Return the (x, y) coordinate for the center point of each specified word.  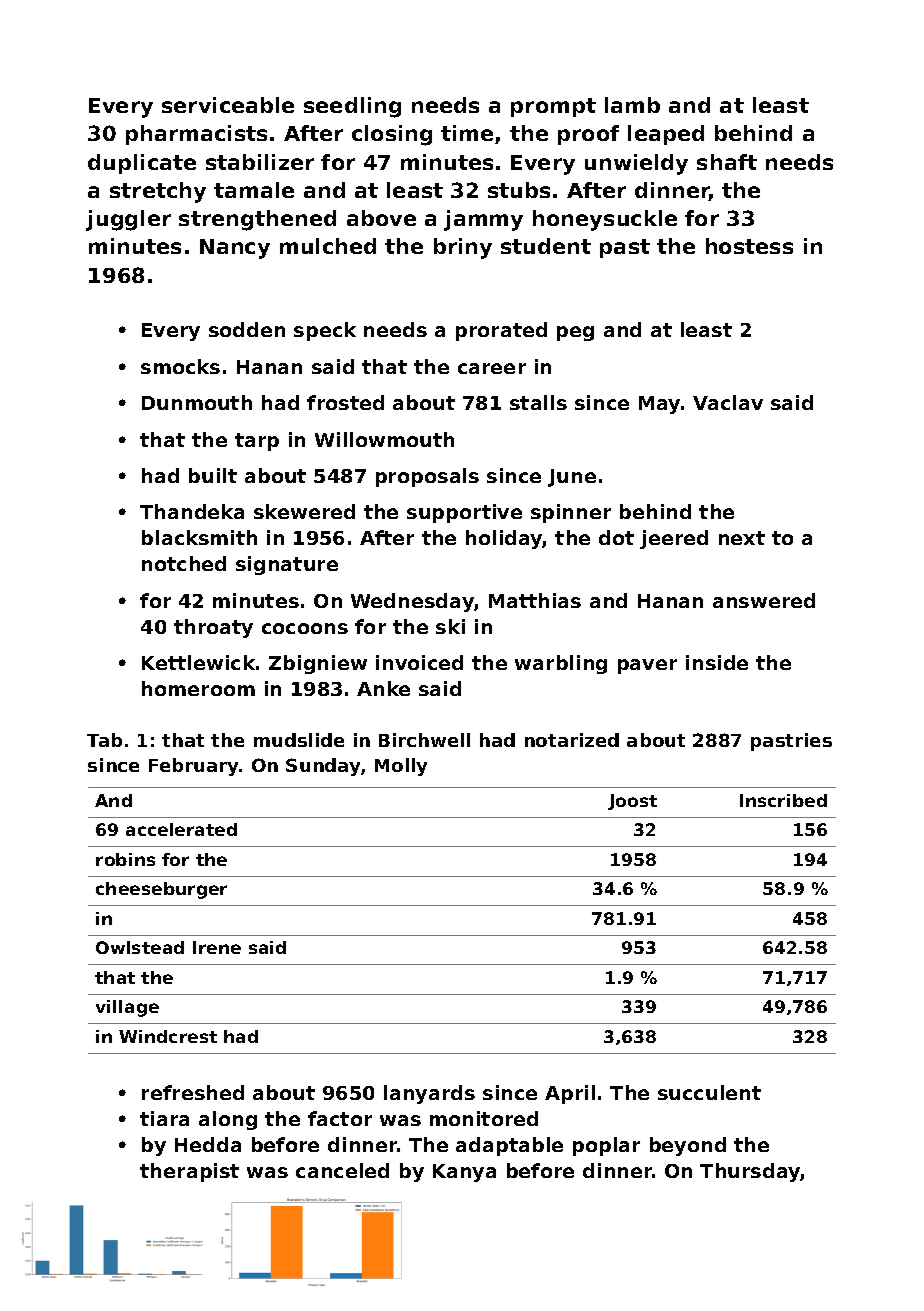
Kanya (464, 1173)
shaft (727, 162)
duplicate (142, 164)
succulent (709, 1092)
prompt (553, 107)
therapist (189, 1172)
